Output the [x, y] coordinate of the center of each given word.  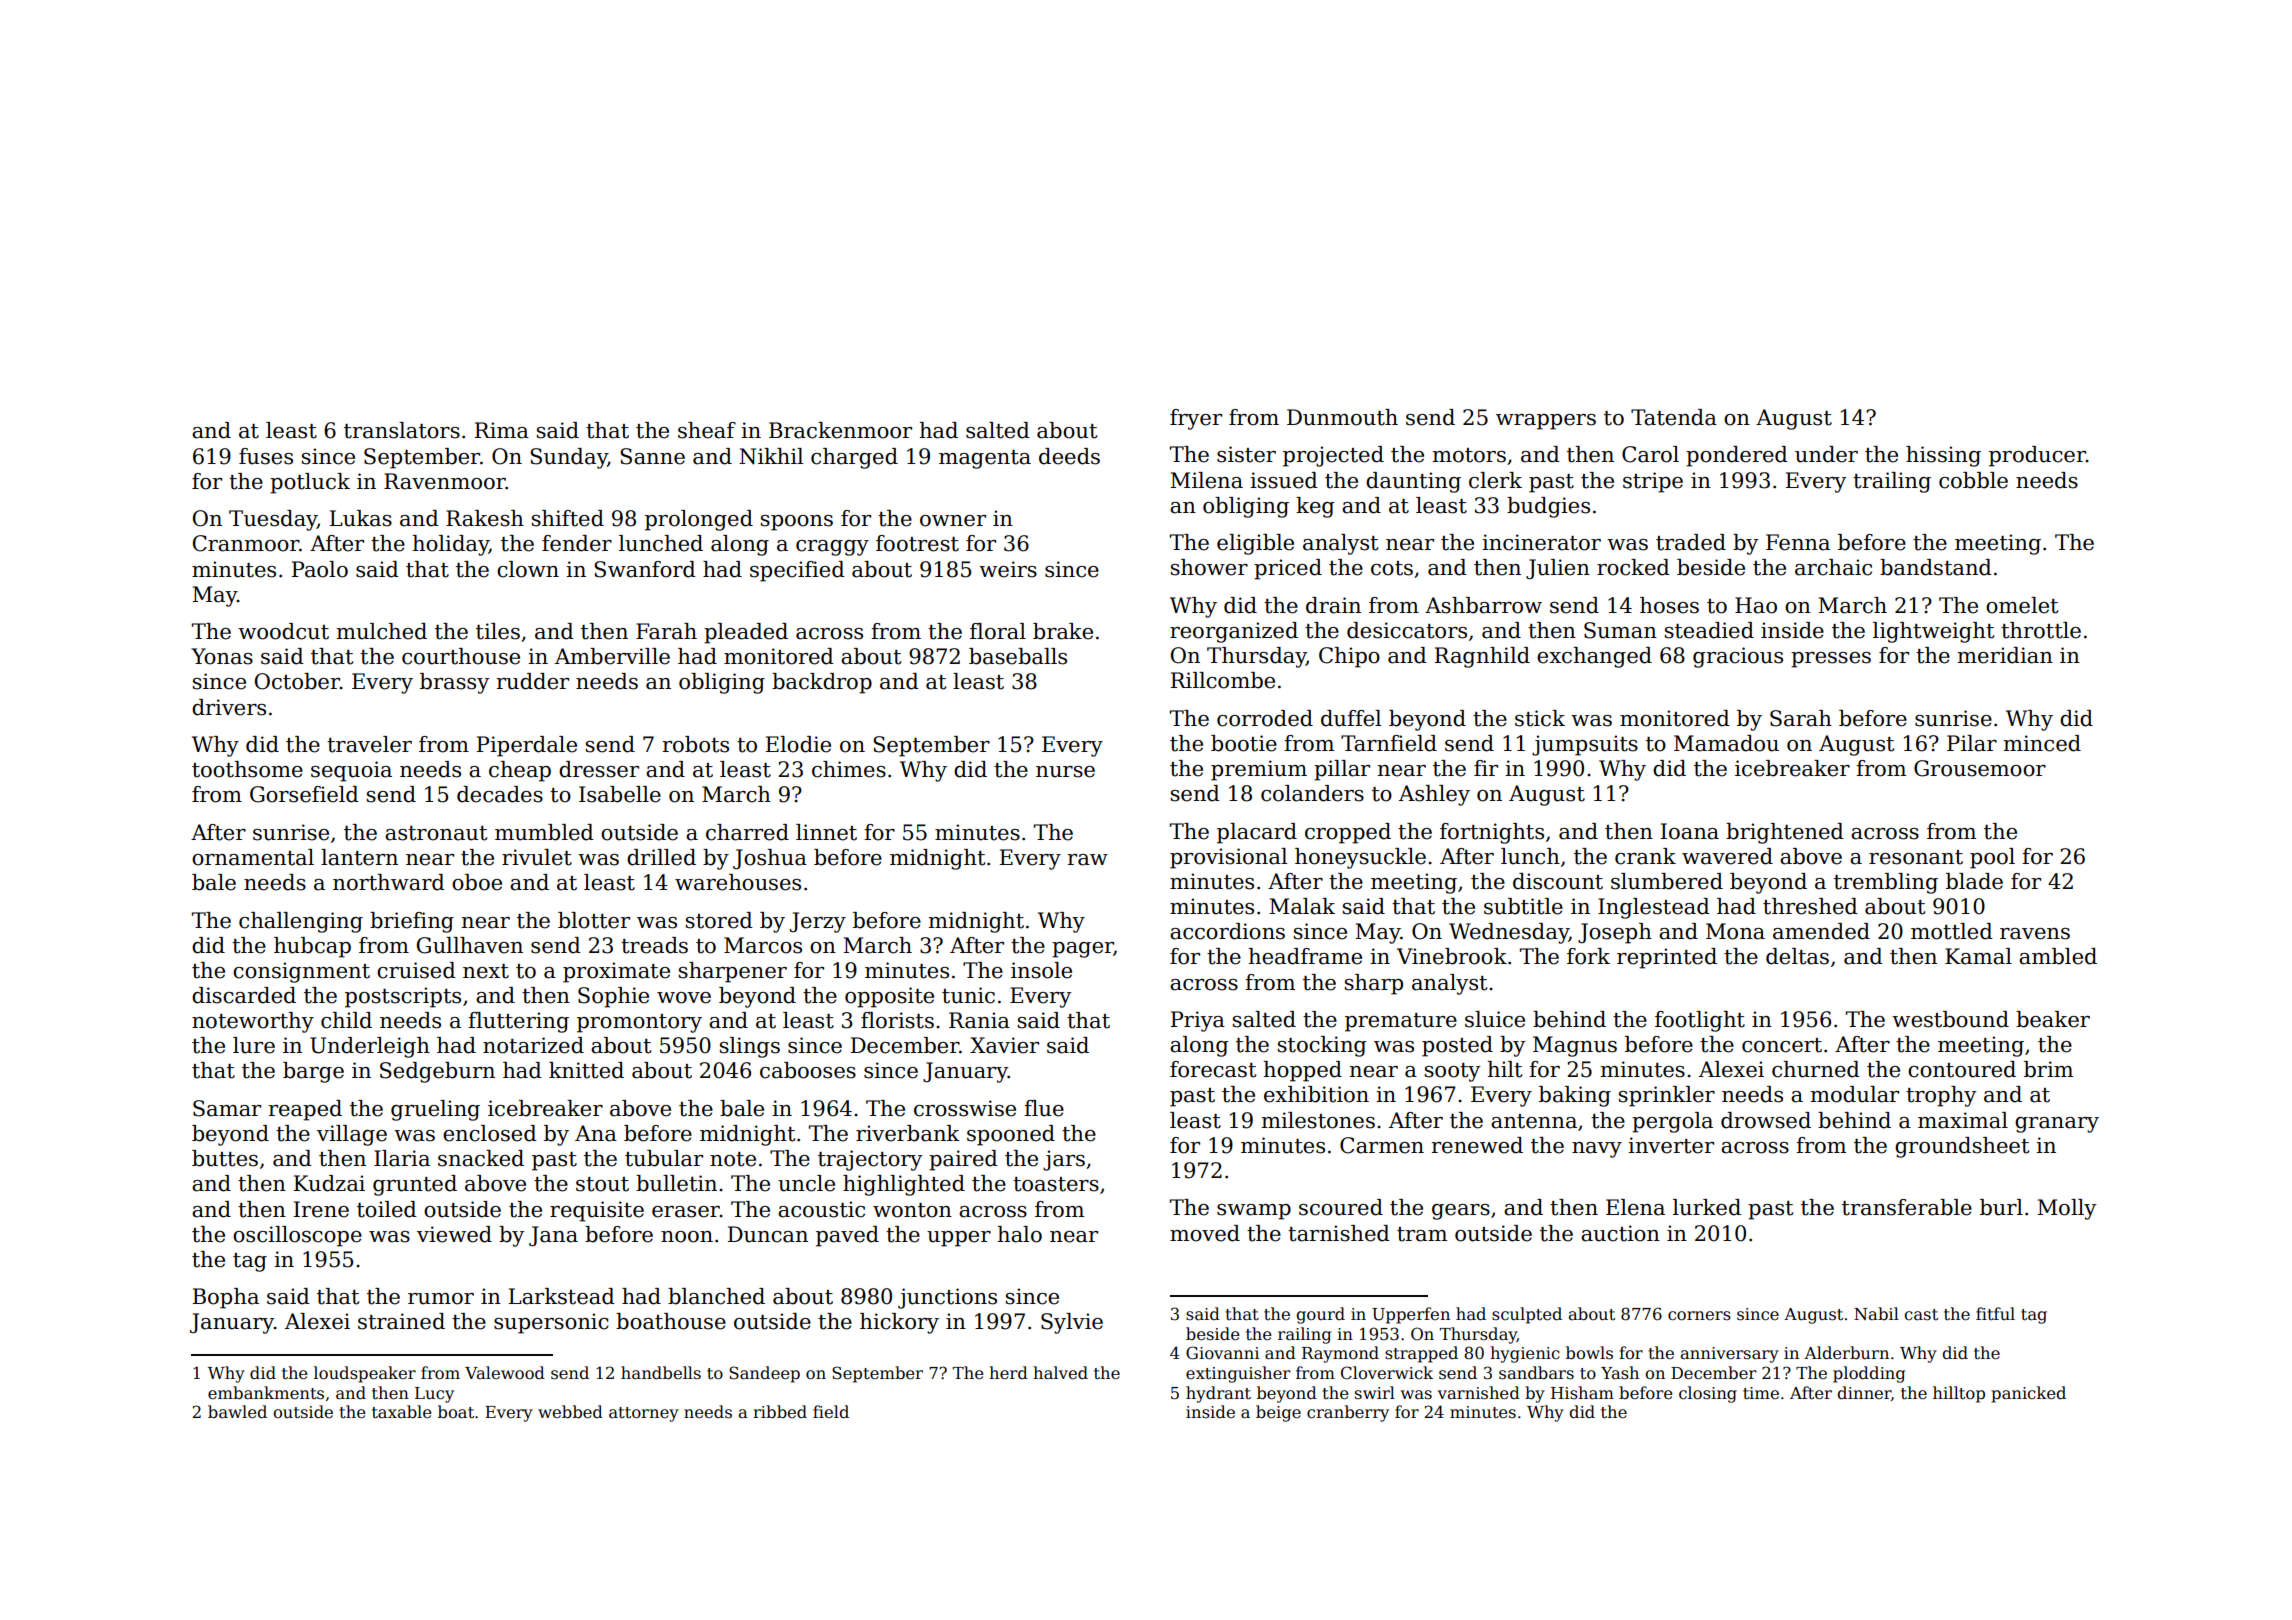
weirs [1008, 569]
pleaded [746, 633]
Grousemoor [1980, 768]
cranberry [1348, 1413]
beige [1278, 1413]
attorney [644, 1414]
